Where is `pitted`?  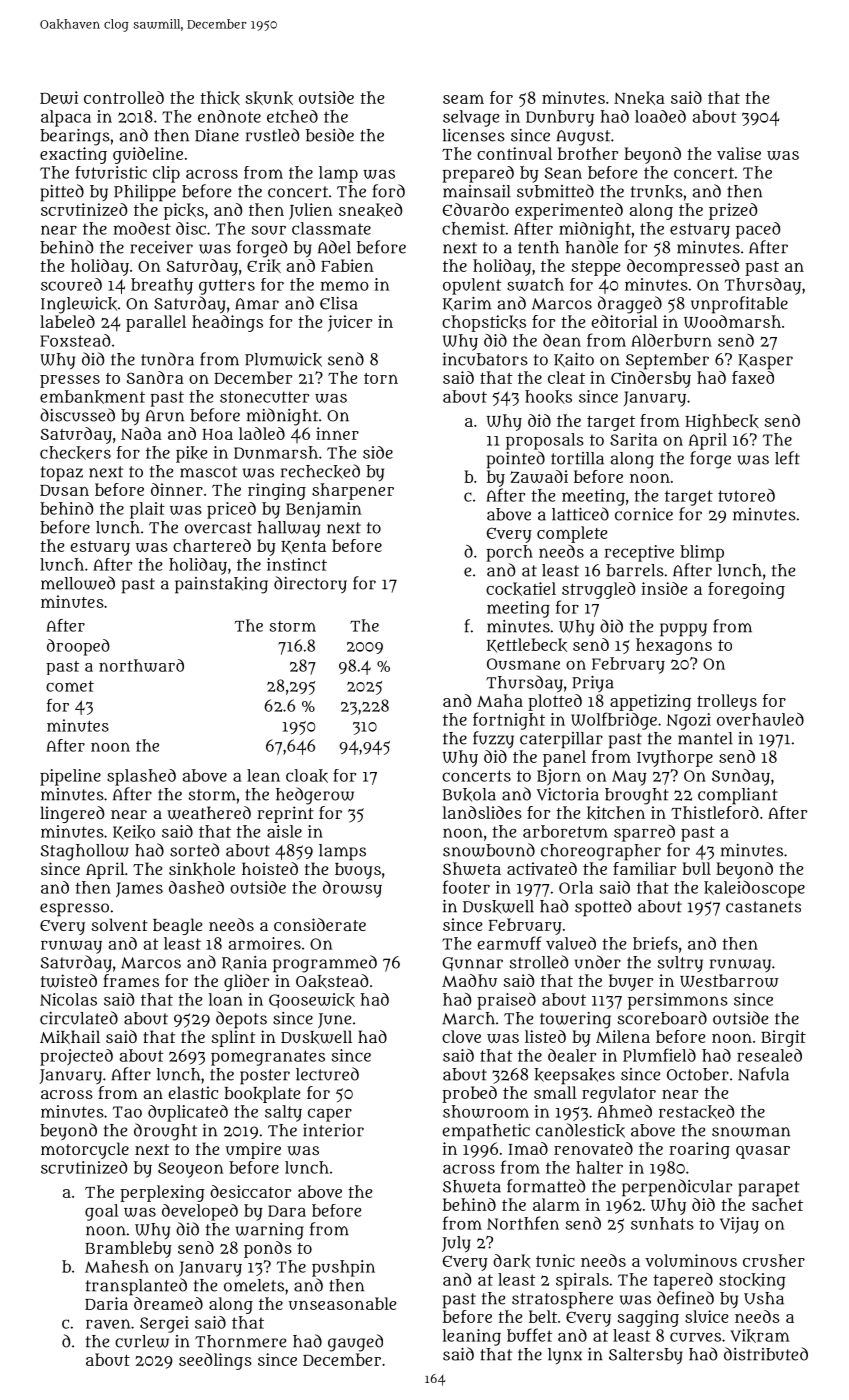 pitted is located at coordinates (62, 193).
